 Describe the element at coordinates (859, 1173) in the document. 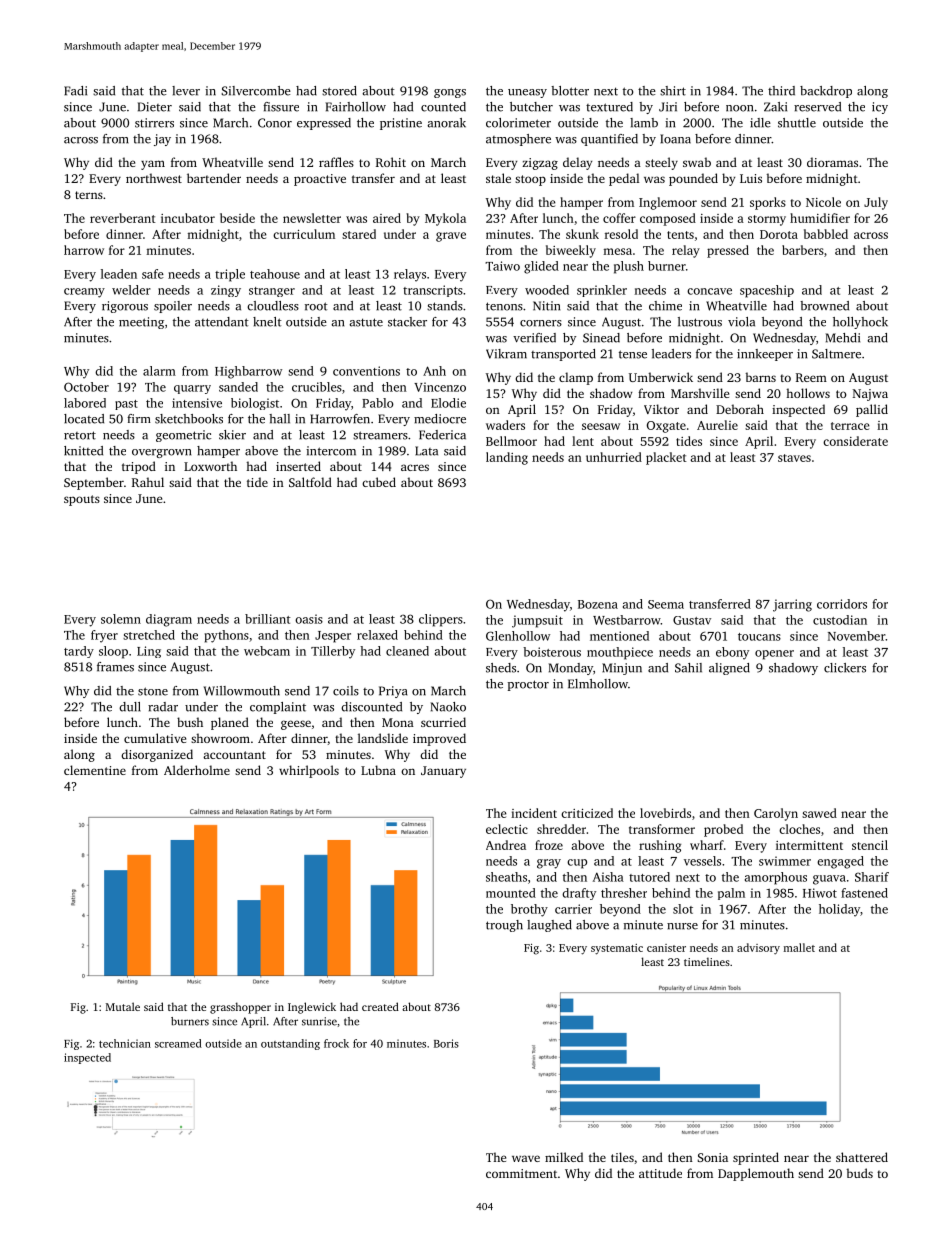

I see `buds` at that location.
